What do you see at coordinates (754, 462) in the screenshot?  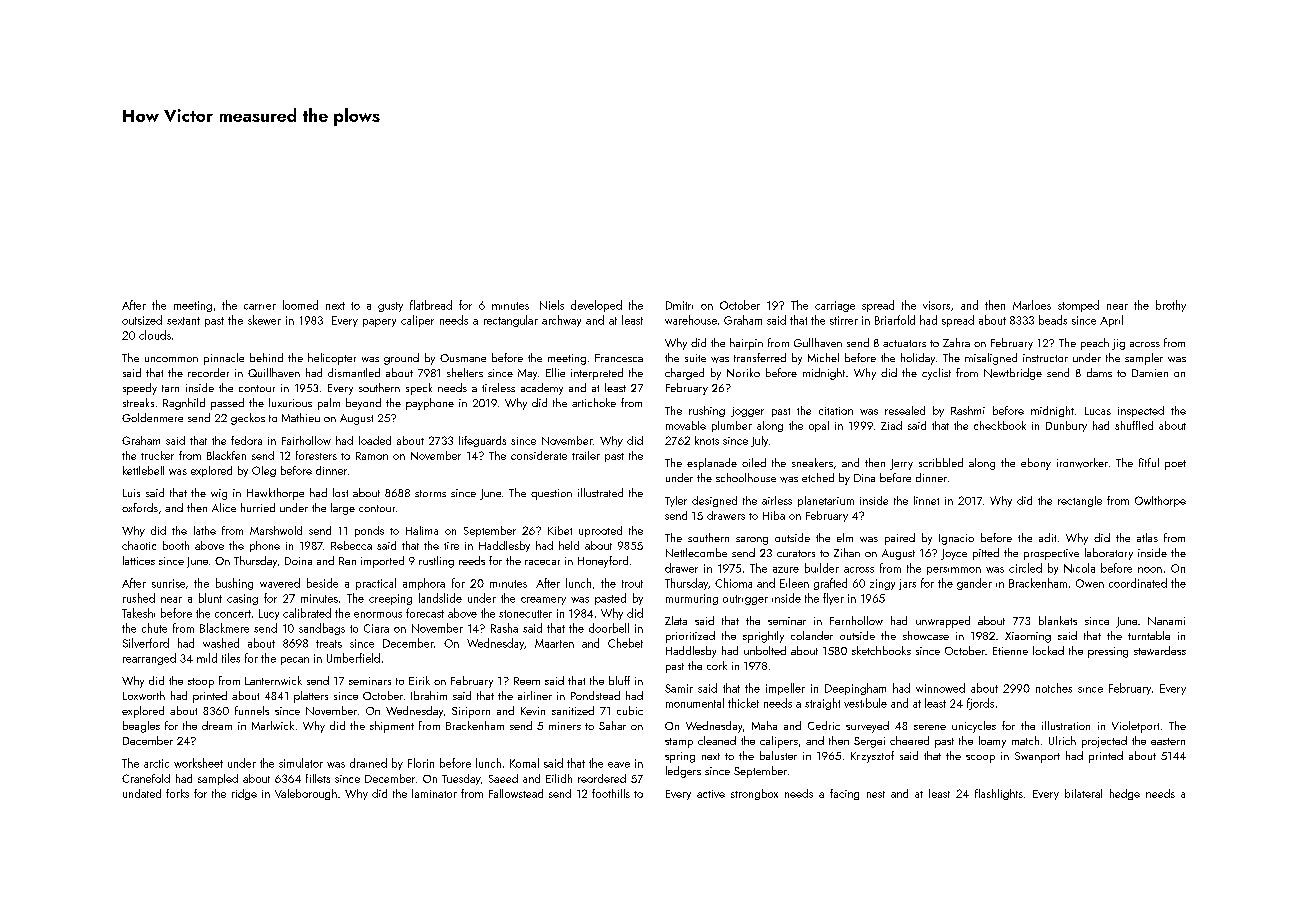 I see `oiled` at bounding box center [754, 462].
